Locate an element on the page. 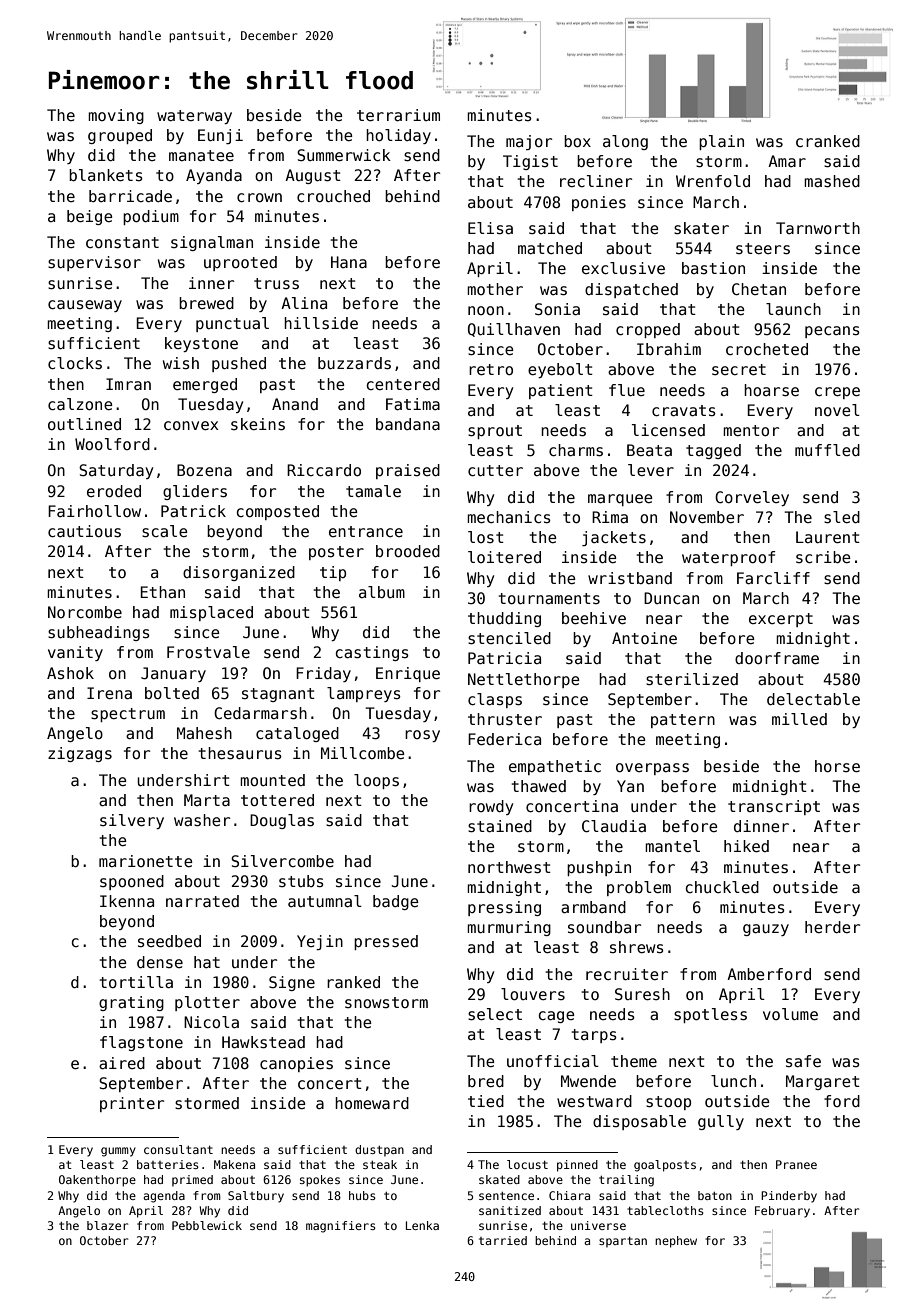  Patrick is located at coordinates (193, 511).
